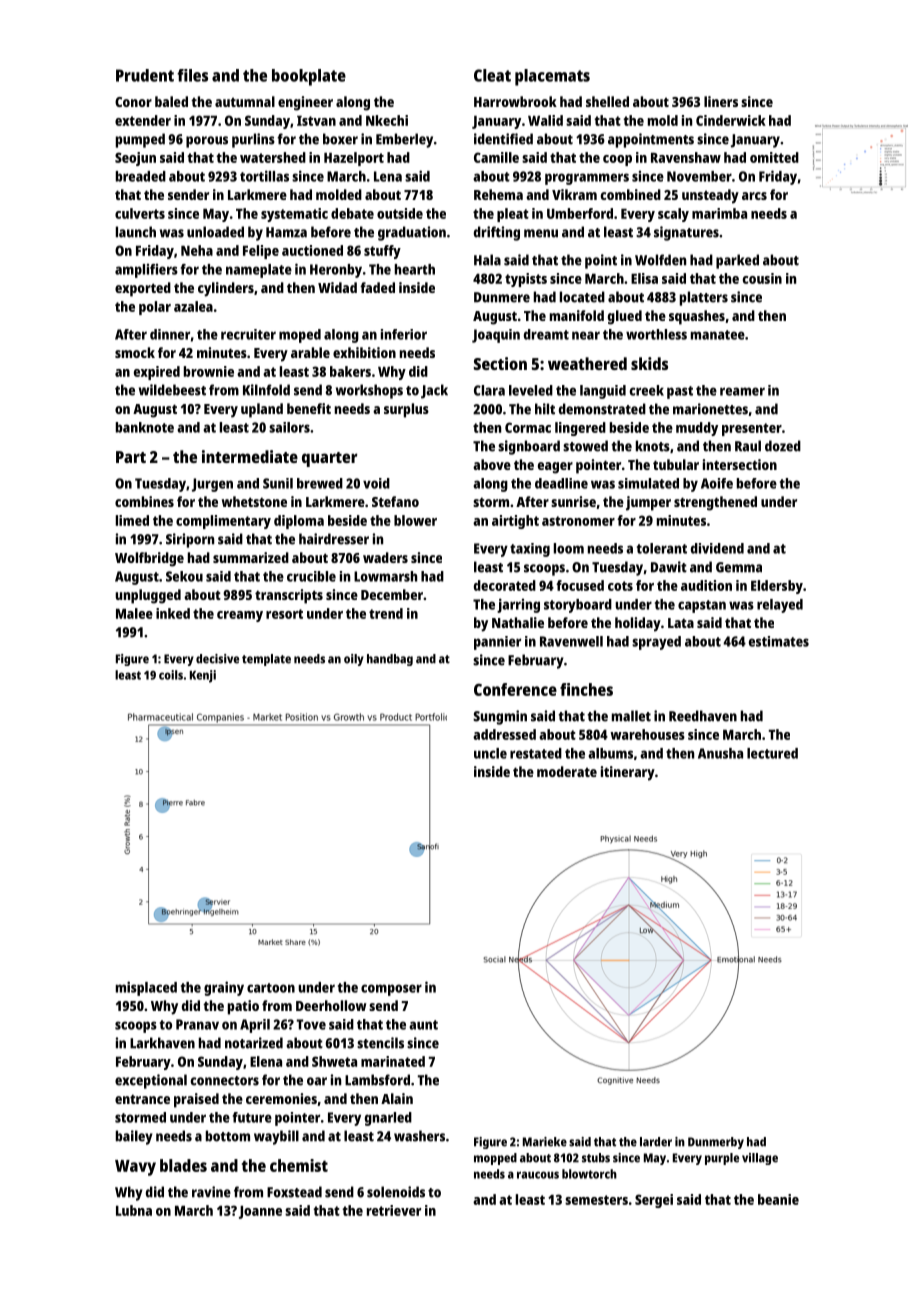 This image has height=1308, width=924. What do you see at coordinates (515, 689) in the image?
I see `Conference` at bounding box center [515, 689].
